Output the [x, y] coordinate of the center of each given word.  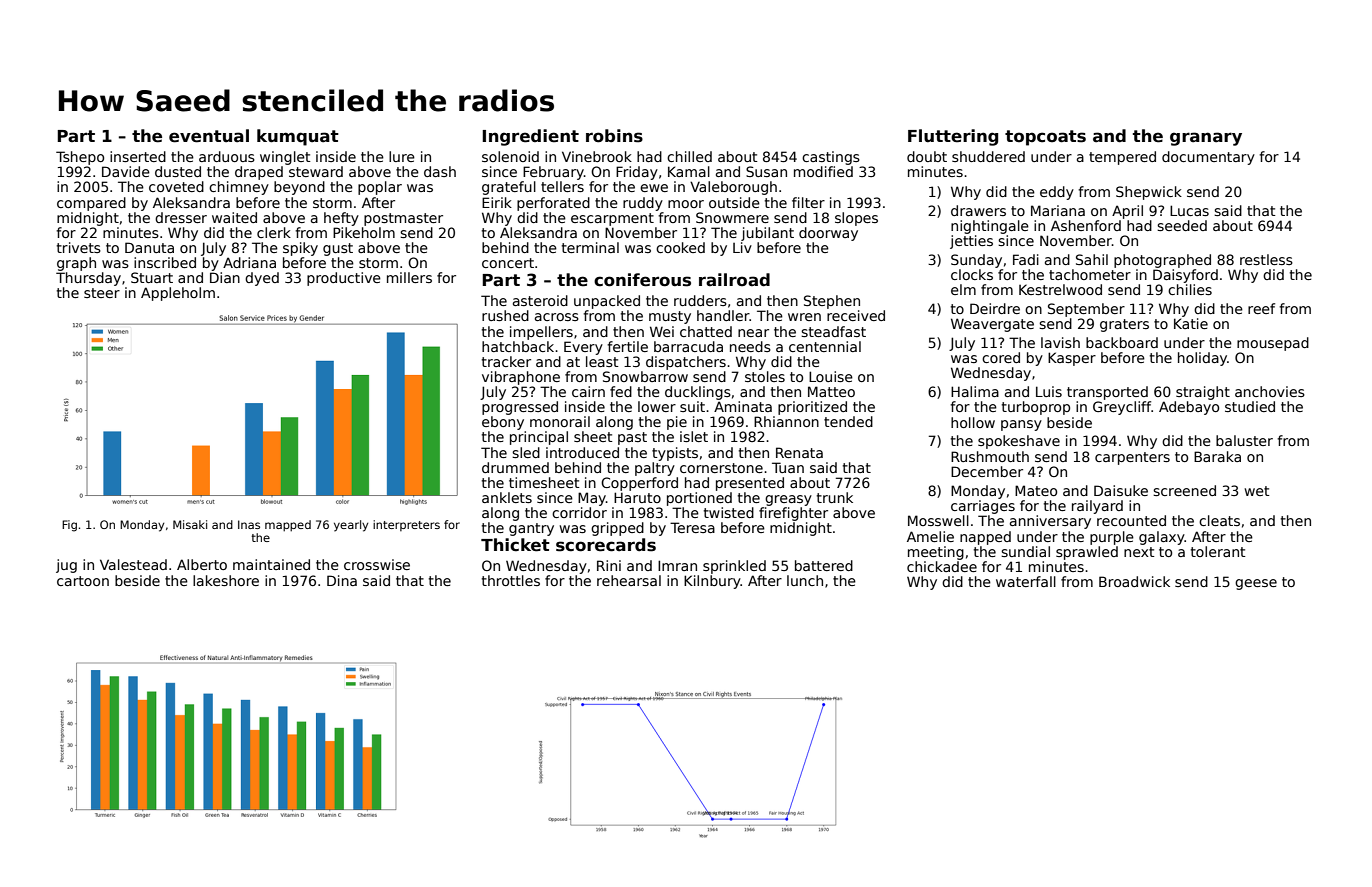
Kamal [689, 171]
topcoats [1045, 138]
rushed [505, 315]
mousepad [1273, 344]
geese [1256, 584]
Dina [342, 580]
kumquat [298, 137]
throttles [511, 580]
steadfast [833, 331]
